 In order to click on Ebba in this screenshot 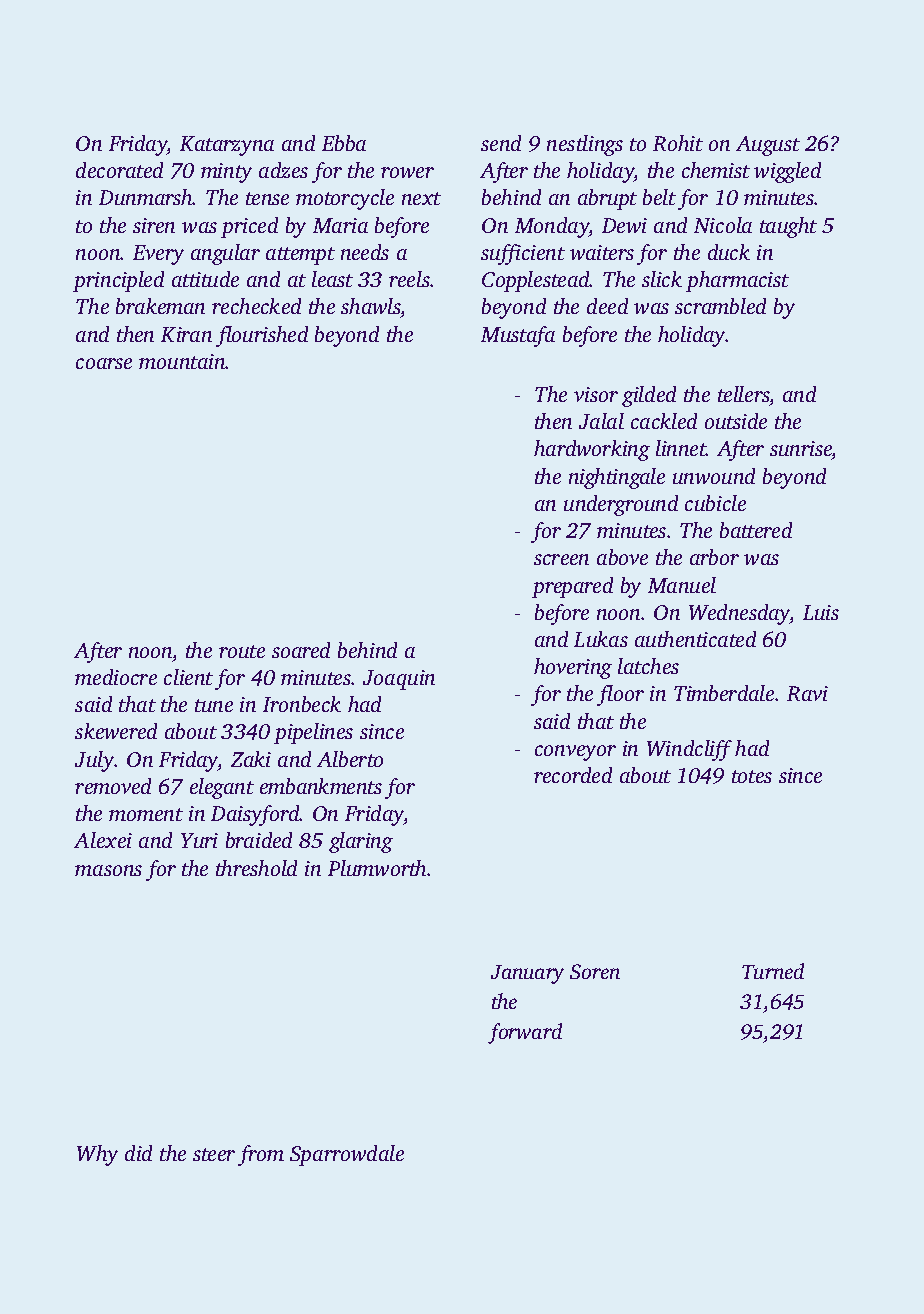, I will do `click(344, 143)`.
